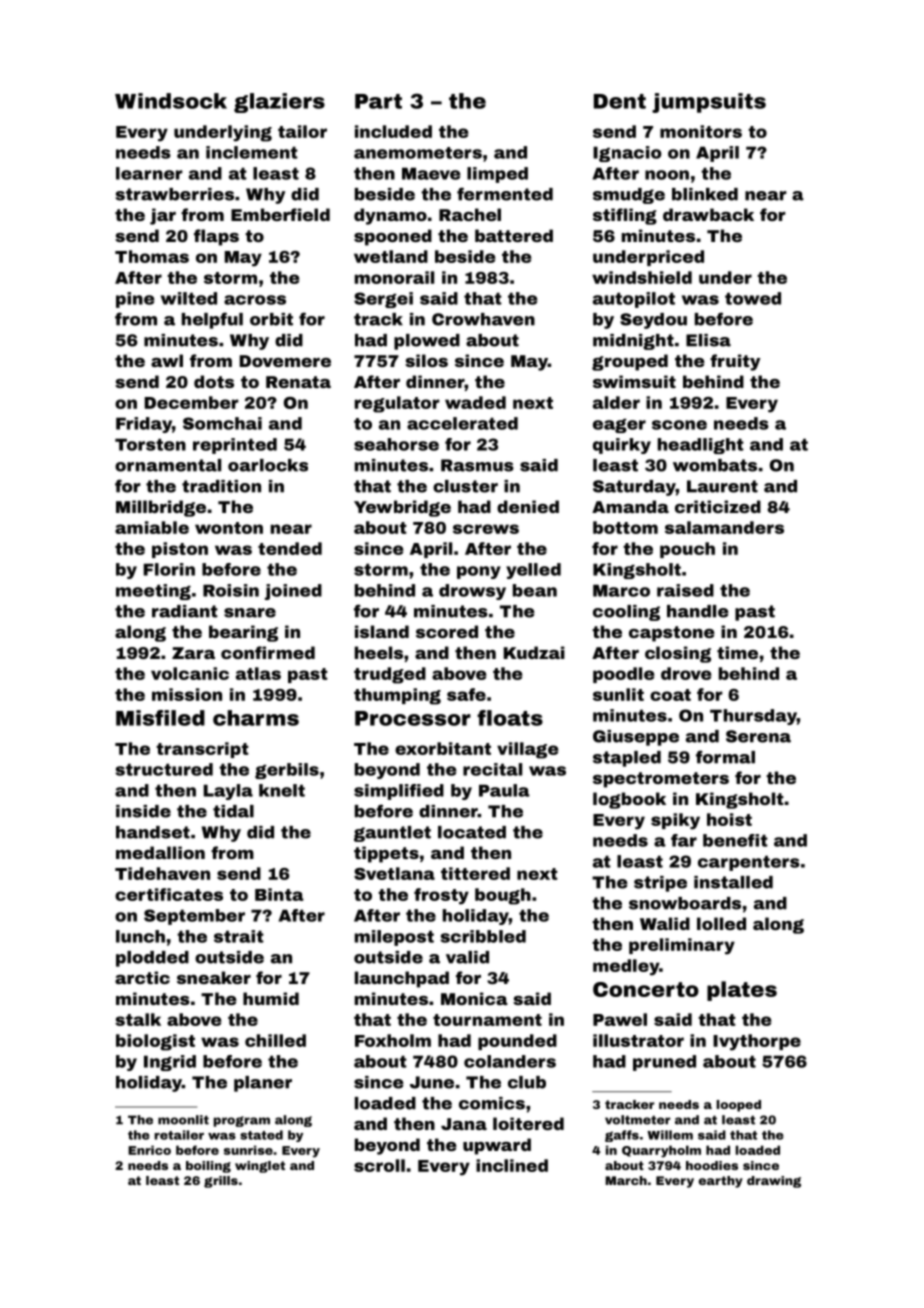 This screenshot has width=924, height=1308. What do you see at coordinates (202, 750) in the screenshot?
I see `transcript` at bounding box center [202, 750].
